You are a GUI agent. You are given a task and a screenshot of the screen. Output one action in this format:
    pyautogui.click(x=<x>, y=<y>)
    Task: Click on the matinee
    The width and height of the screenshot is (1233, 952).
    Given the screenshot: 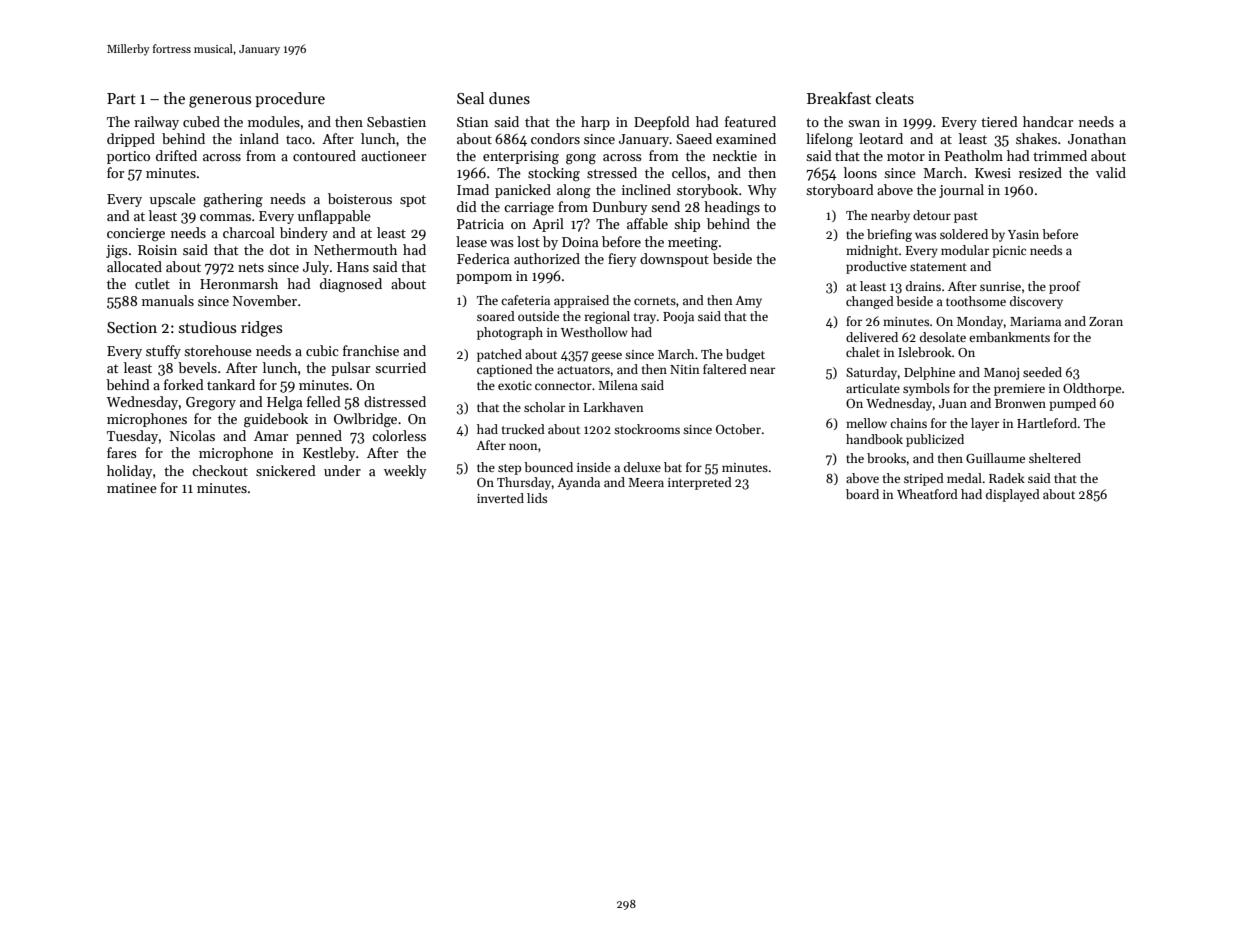 What is the action you would take?
    pyautogui.click(x=132, y=488)
